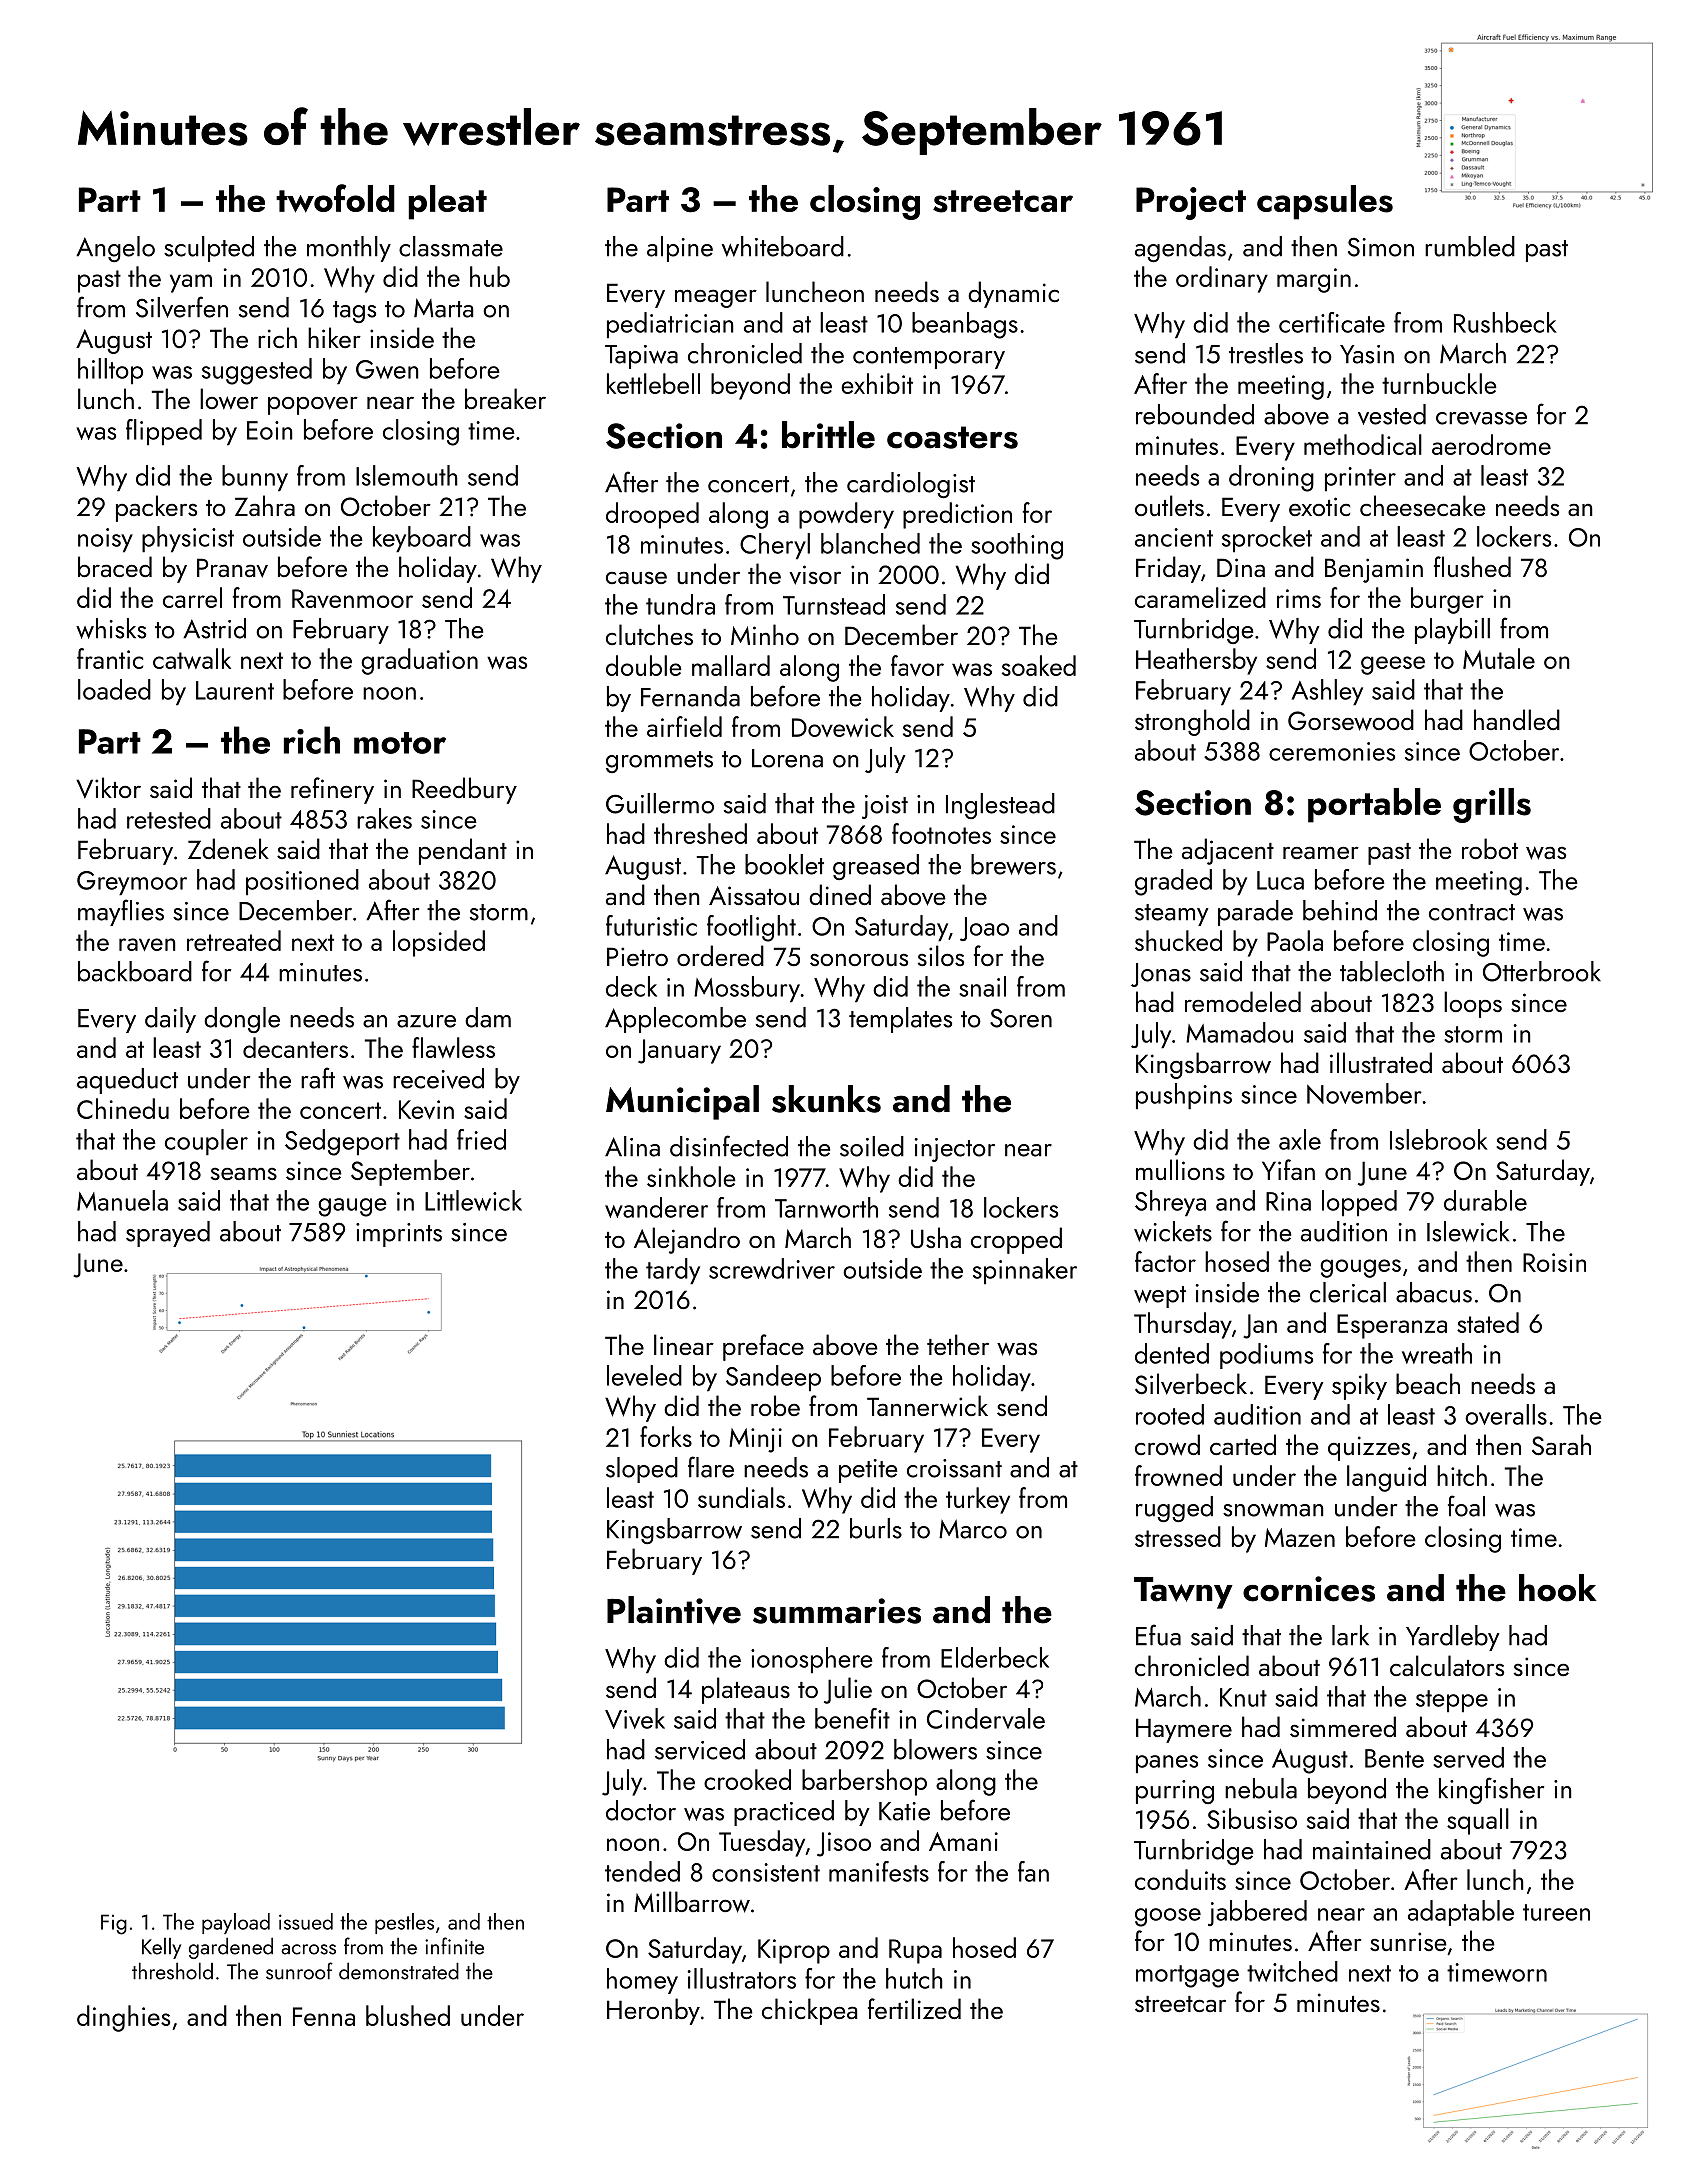 The height and width of the page is (2178, 1683). I want to click on dongle, so click(242, 1020).
